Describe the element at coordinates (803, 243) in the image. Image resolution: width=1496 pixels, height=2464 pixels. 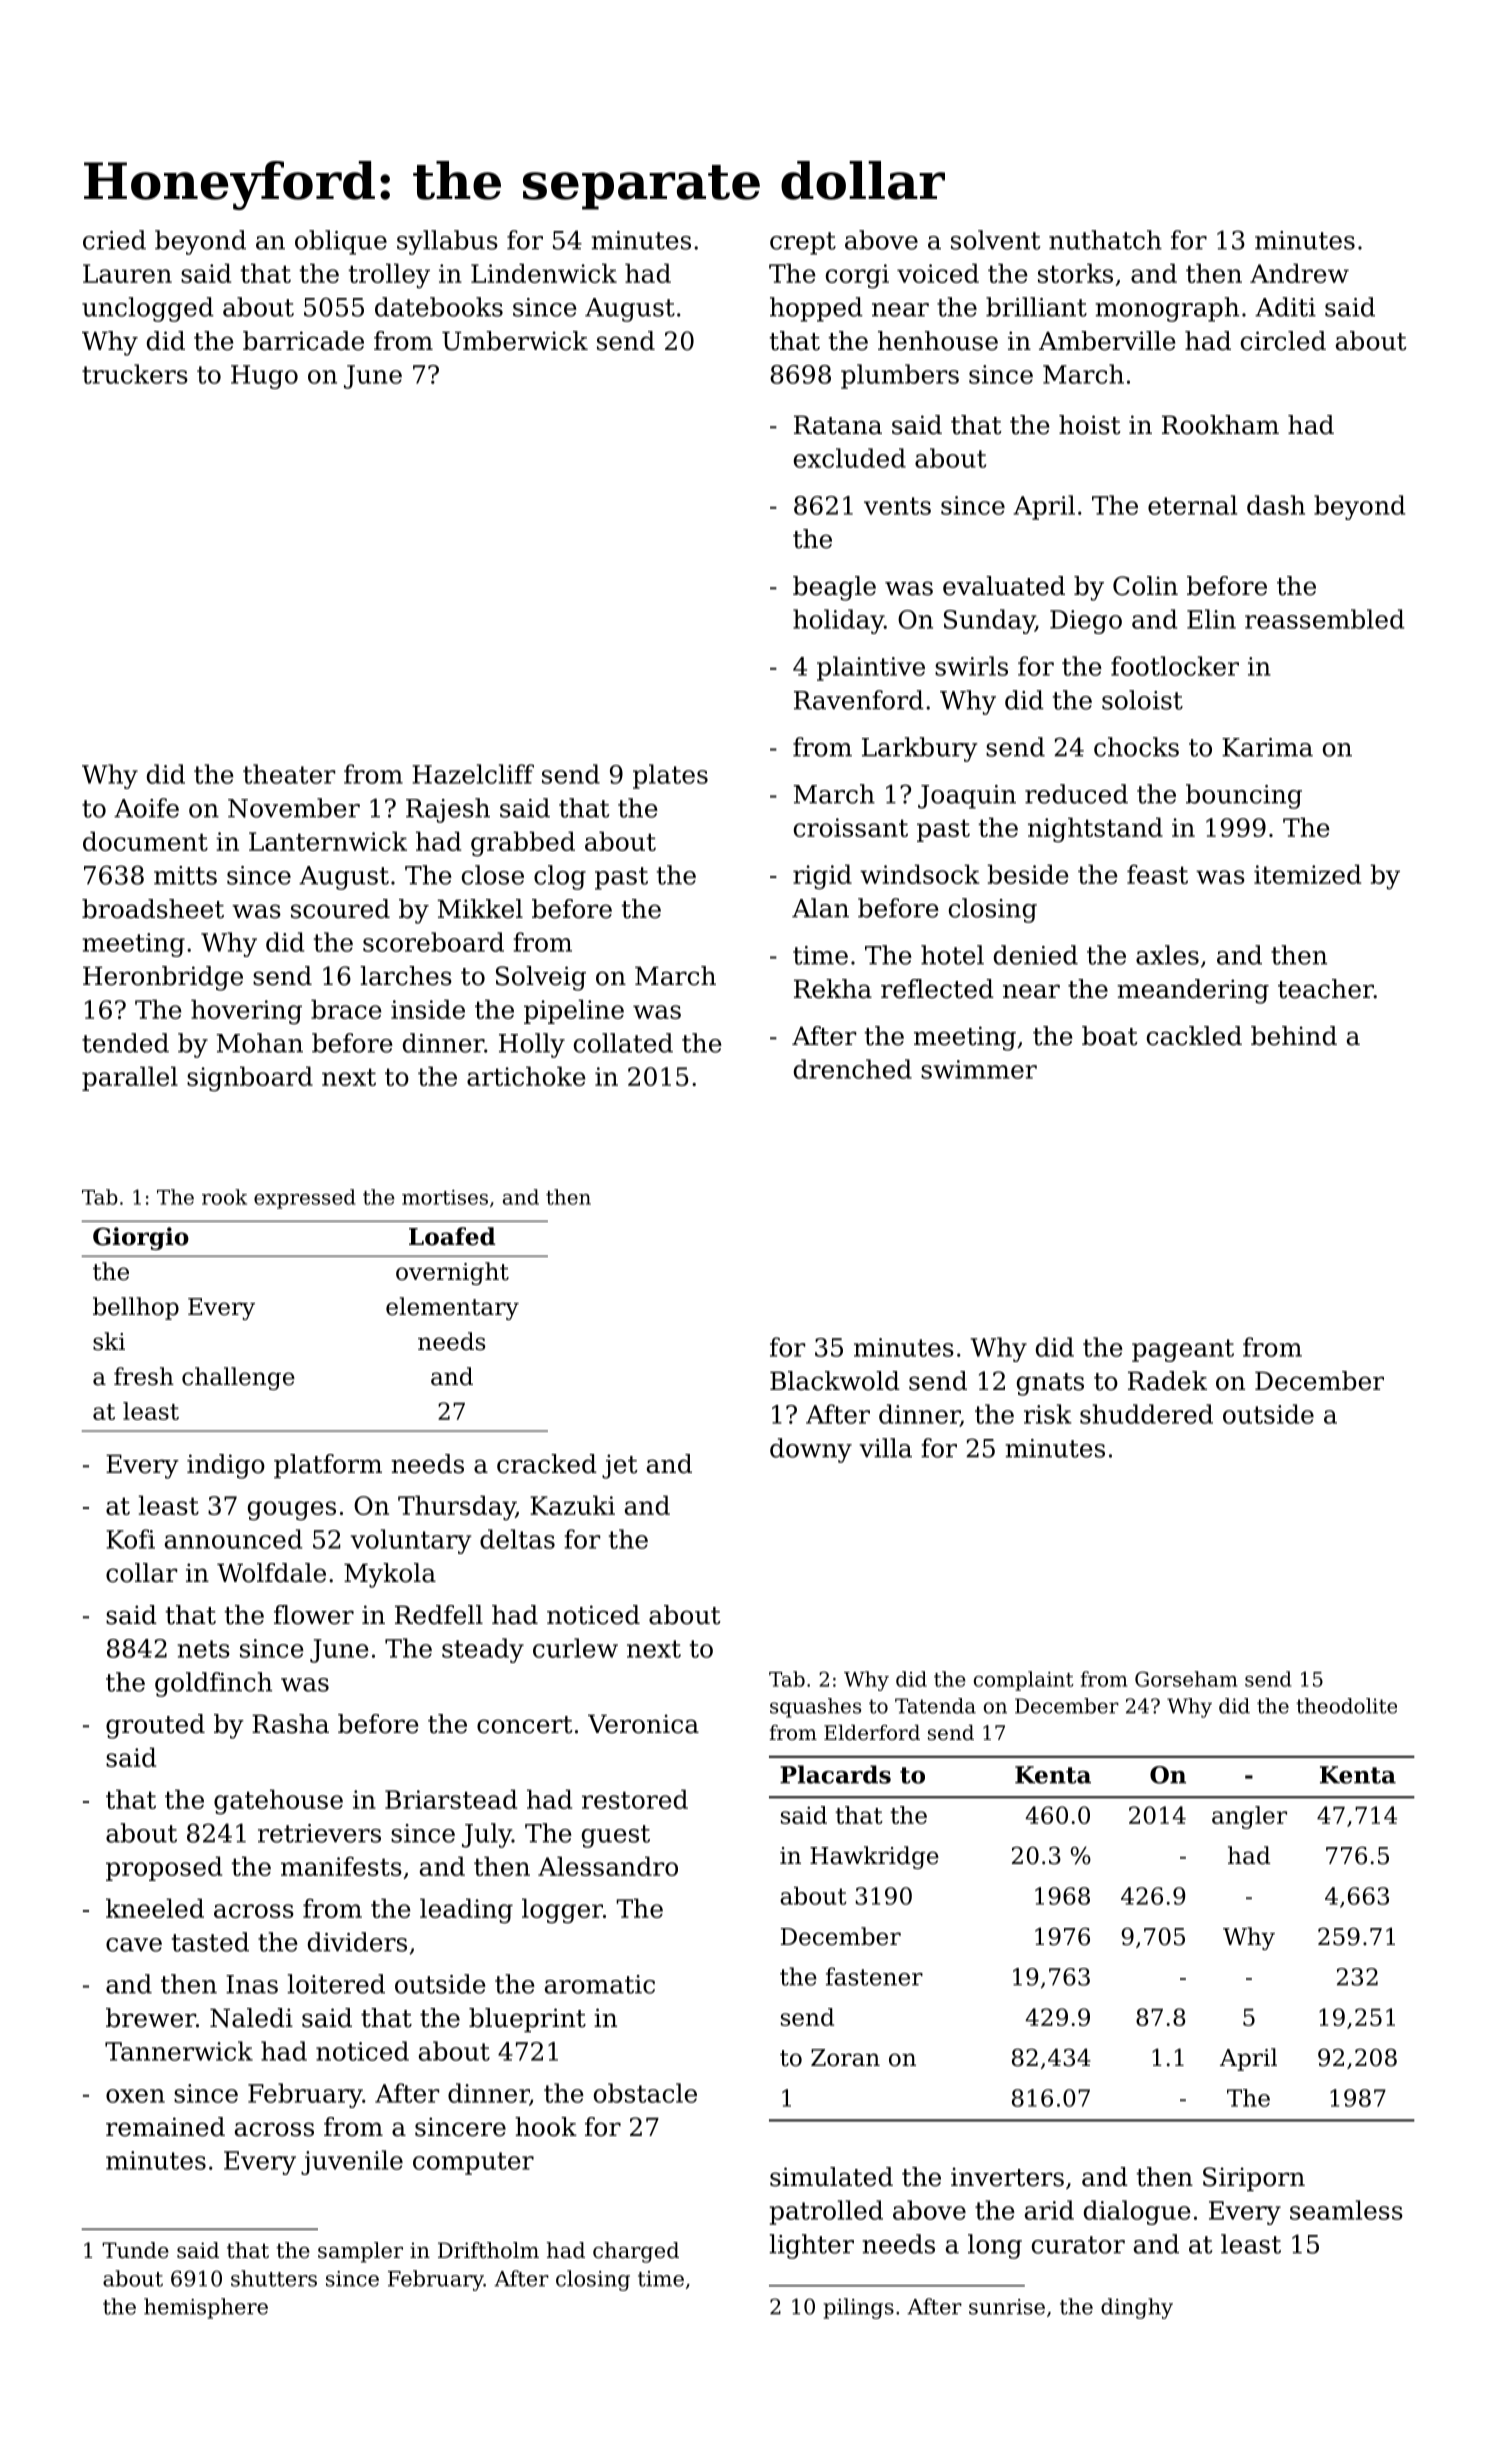
I see `crept` at that location.
